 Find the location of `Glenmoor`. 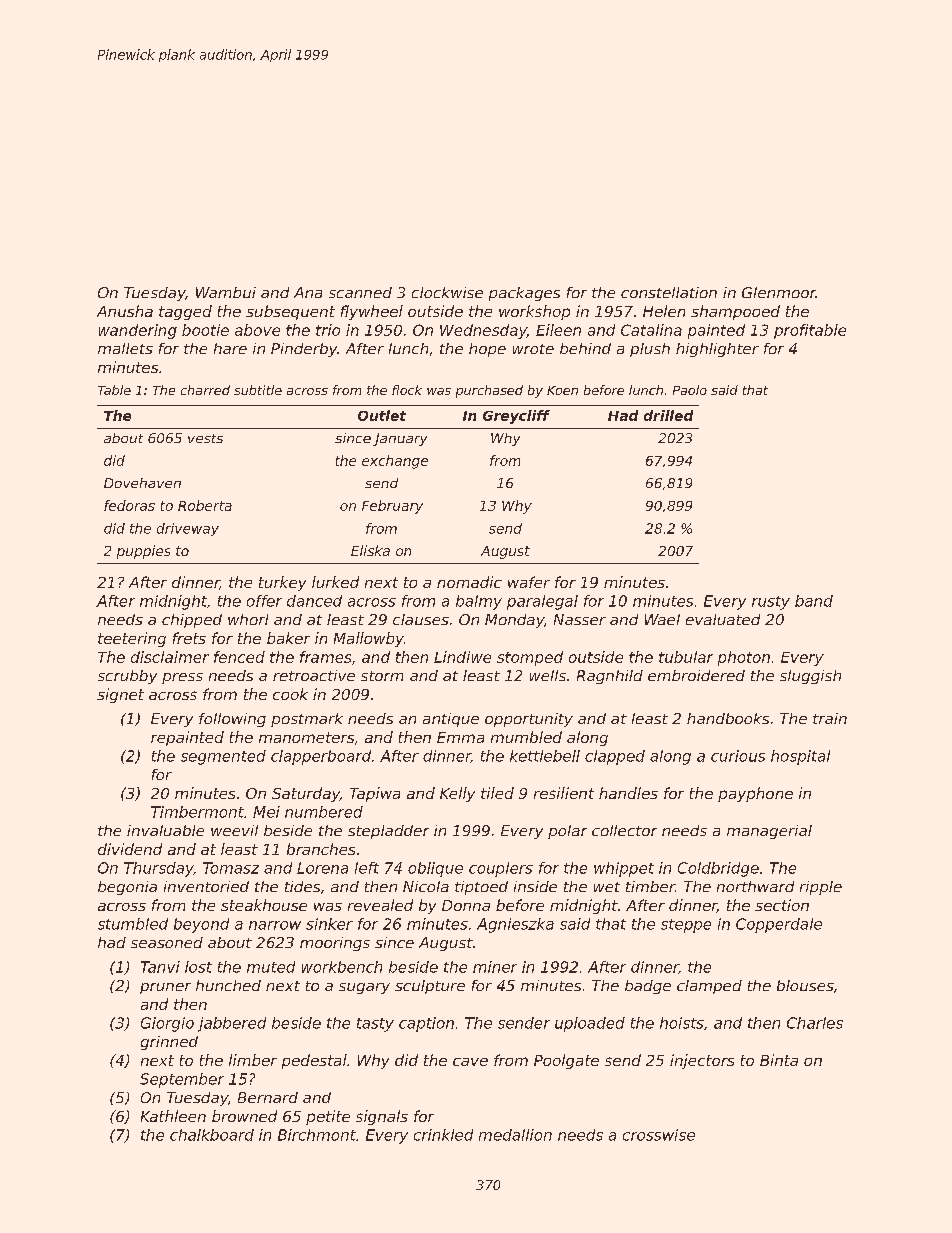

Glenmoor is located at coordinates (779, 292).
